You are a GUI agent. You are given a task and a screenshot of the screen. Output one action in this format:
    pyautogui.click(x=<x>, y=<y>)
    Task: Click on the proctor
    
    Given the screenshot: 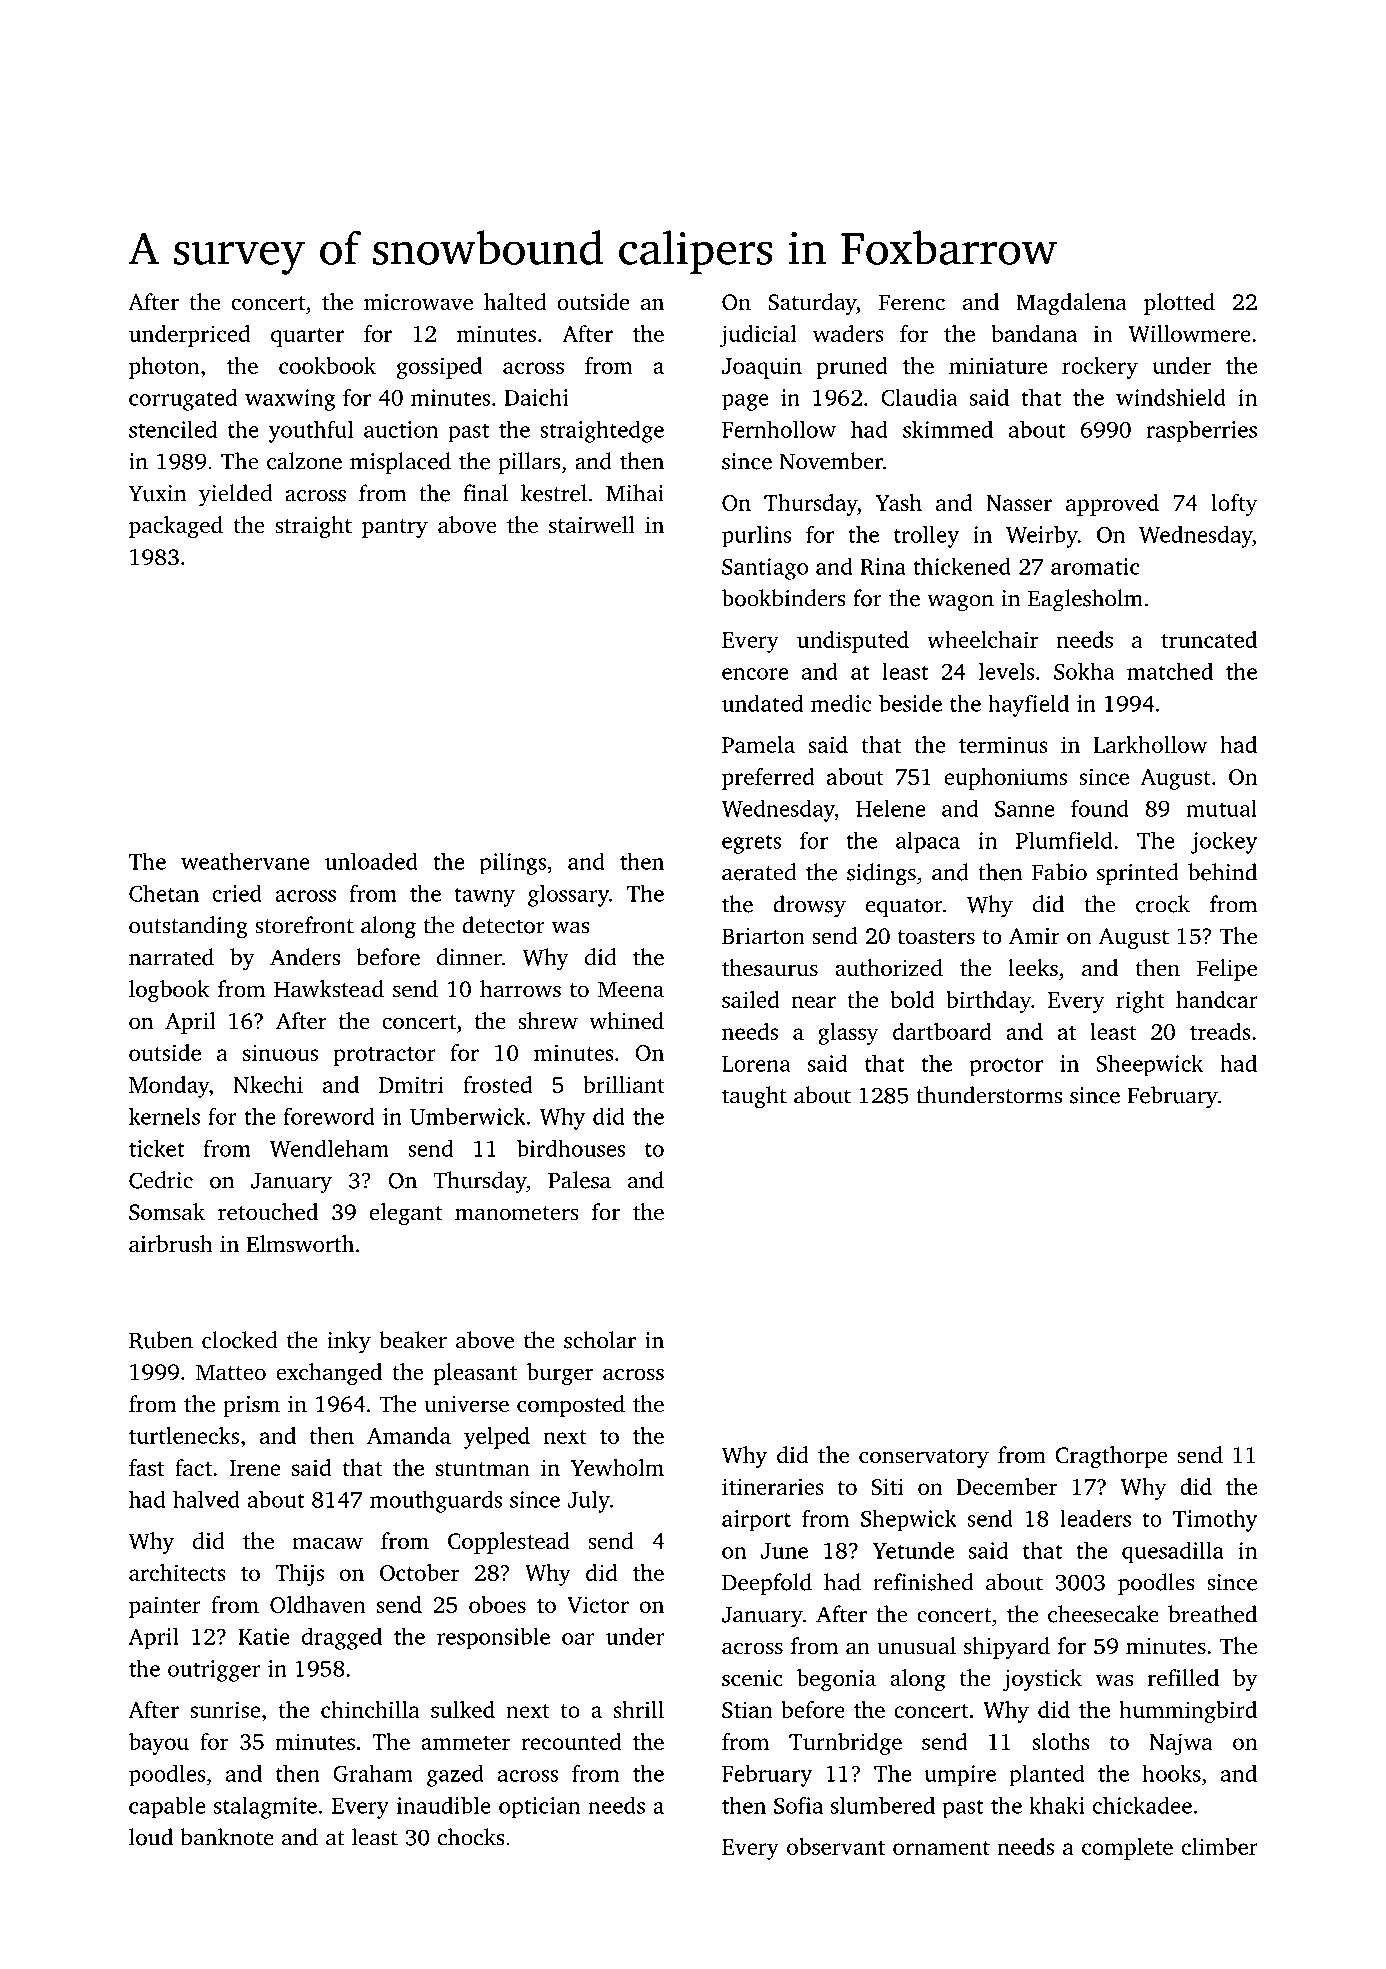 What is the action you would take?
    pyautogui.click(x=1006, y=1067)
